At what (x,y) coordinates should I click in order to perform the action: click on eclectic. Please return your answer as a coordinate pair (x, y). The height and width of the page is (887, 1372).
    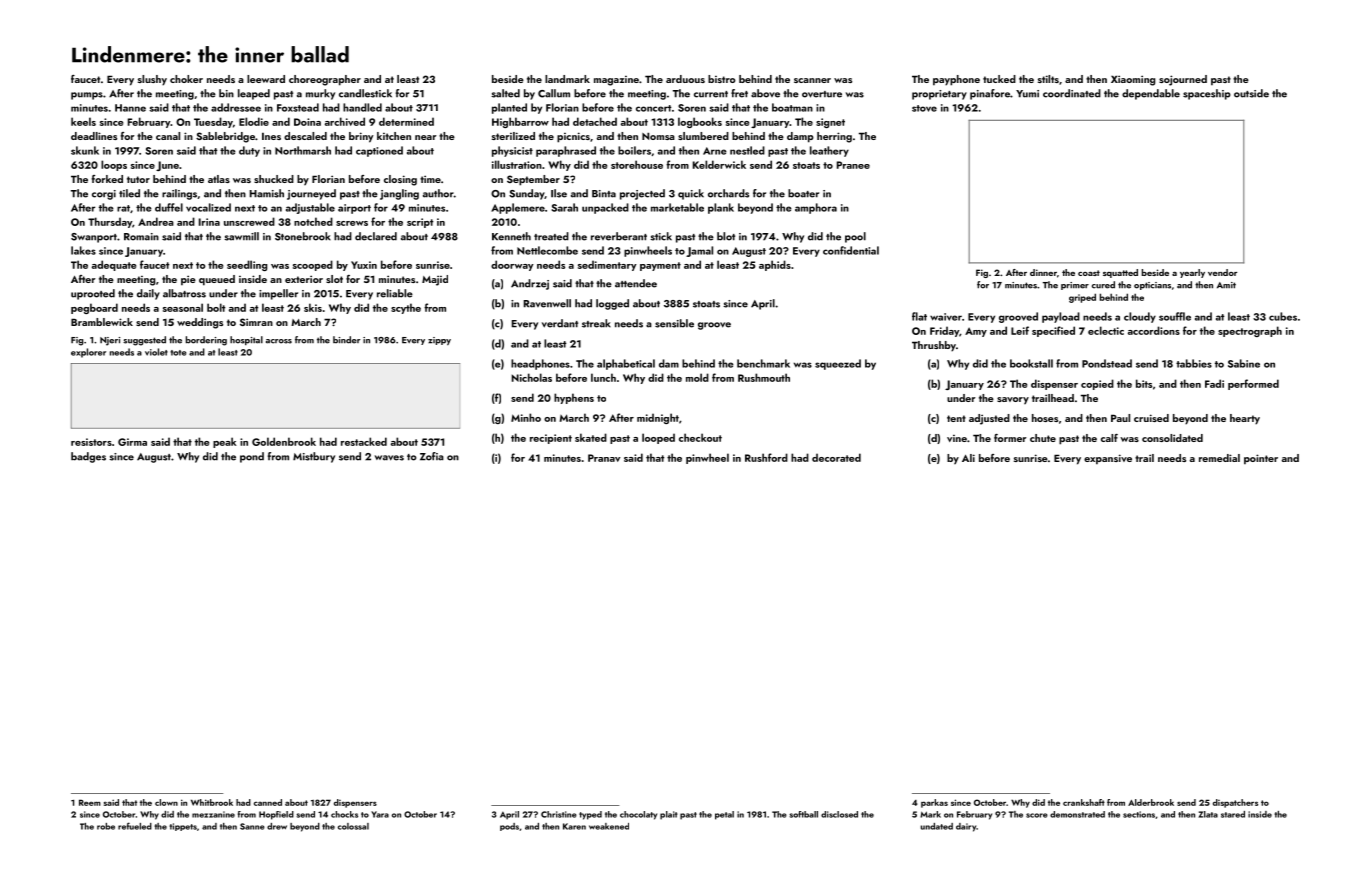
    Looking at the image, I should click on (1106, 330).
